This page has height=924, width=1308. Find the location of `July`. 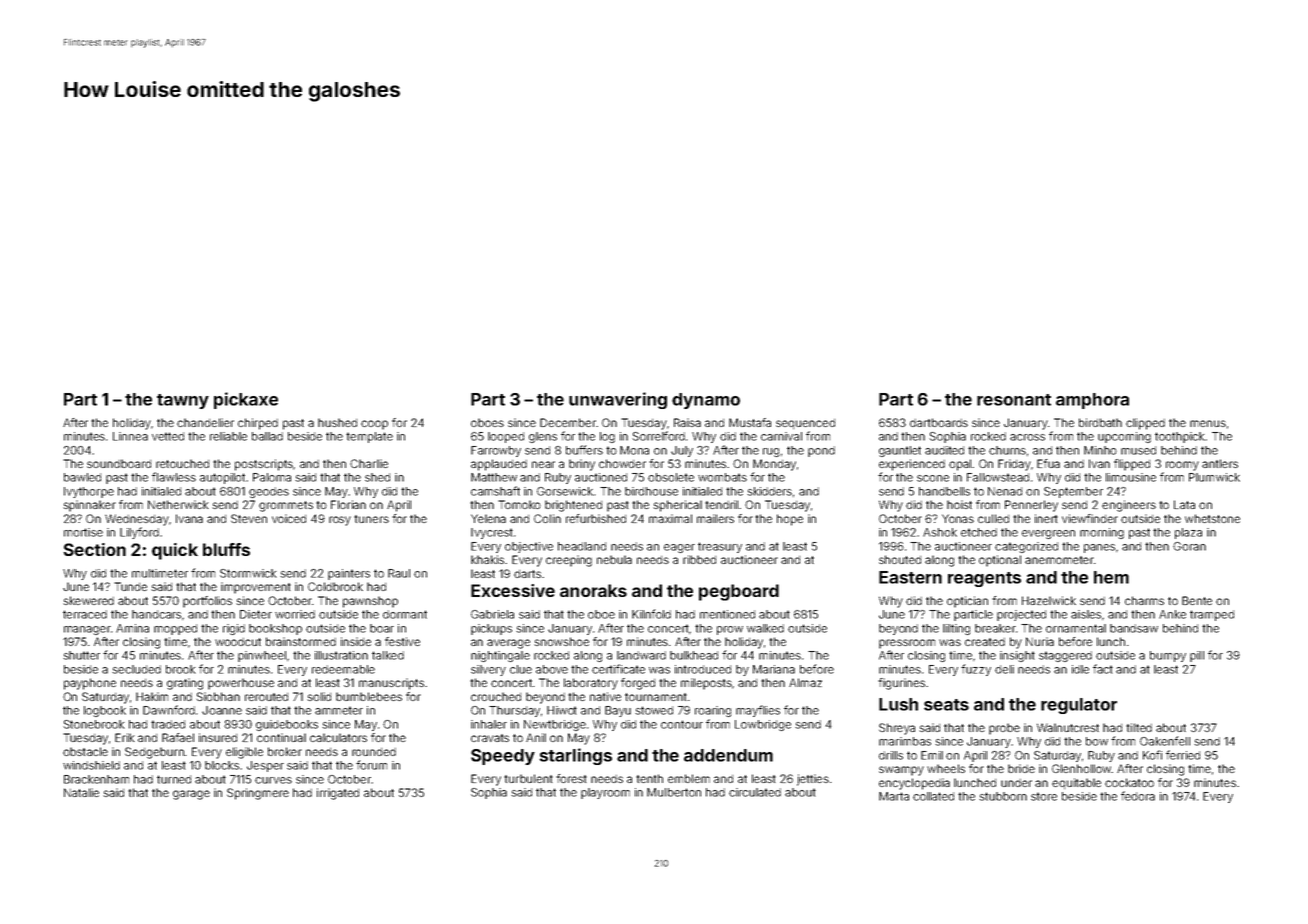

July is located at coordinates (682, 451).
